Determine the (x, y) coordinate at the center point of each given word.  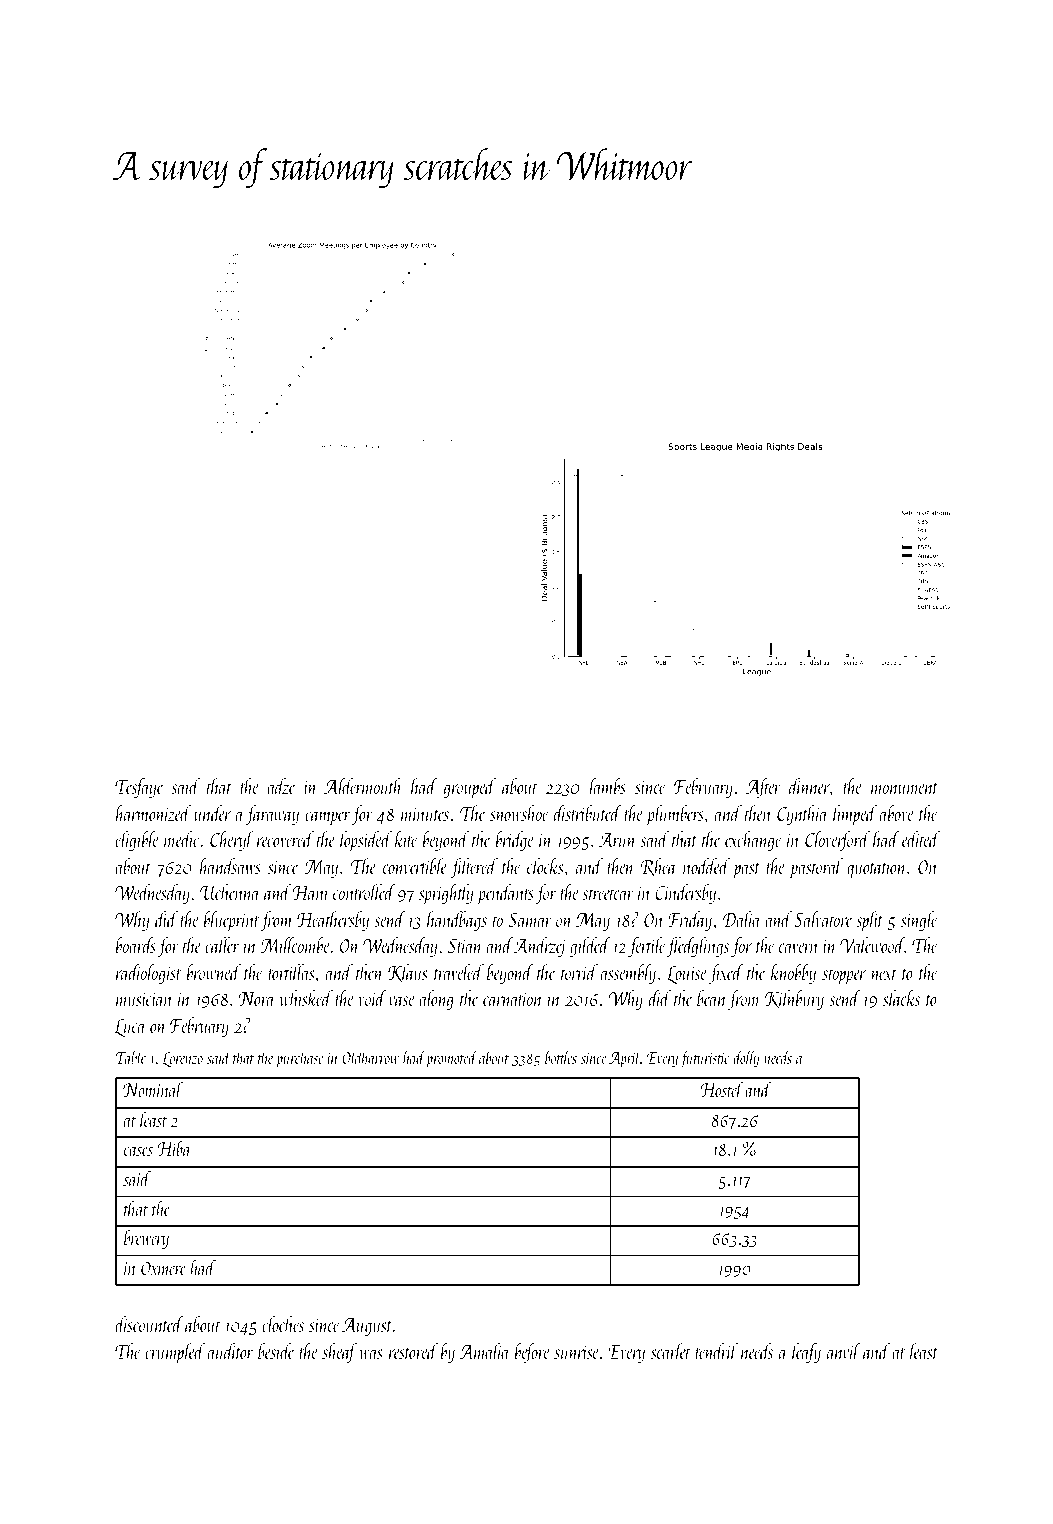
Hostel (721, 1089)
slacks (901, 998)
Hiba (174, 1148)
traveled (459, 972)
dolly (746, 1059)
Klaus (407, 973)
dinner (809, 786)
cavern (799, 948)
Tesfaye (139, 788)
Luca (130, 1028)
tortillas (291, 972)
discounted (149, 1324)
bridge (515, 841)
